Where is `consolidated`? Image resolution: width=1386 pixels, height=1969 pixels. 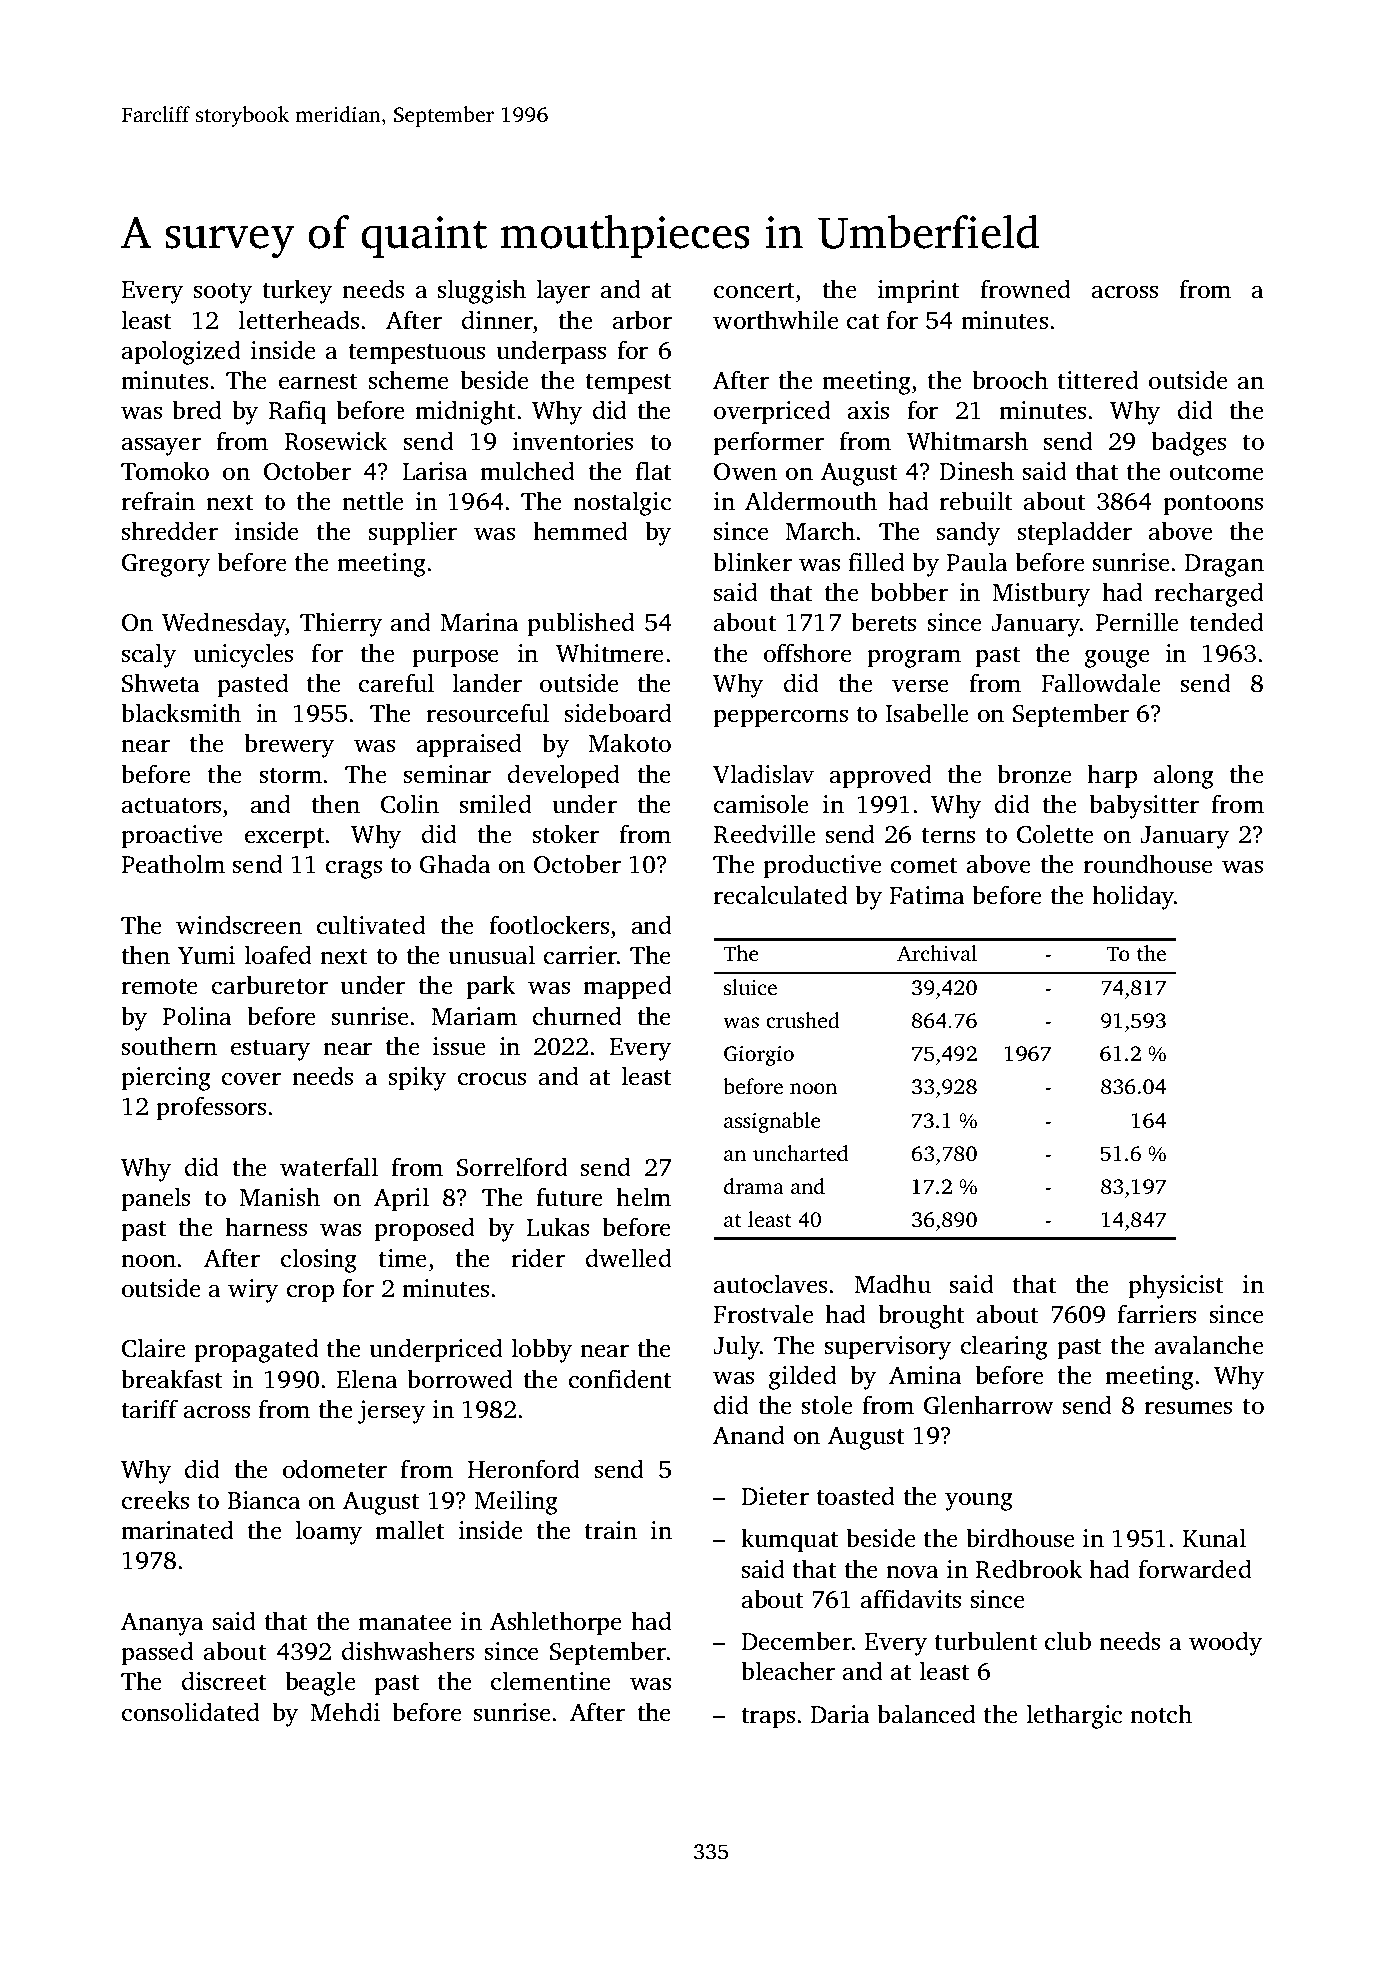
consolidated is located at coordinates (191, 1712).
